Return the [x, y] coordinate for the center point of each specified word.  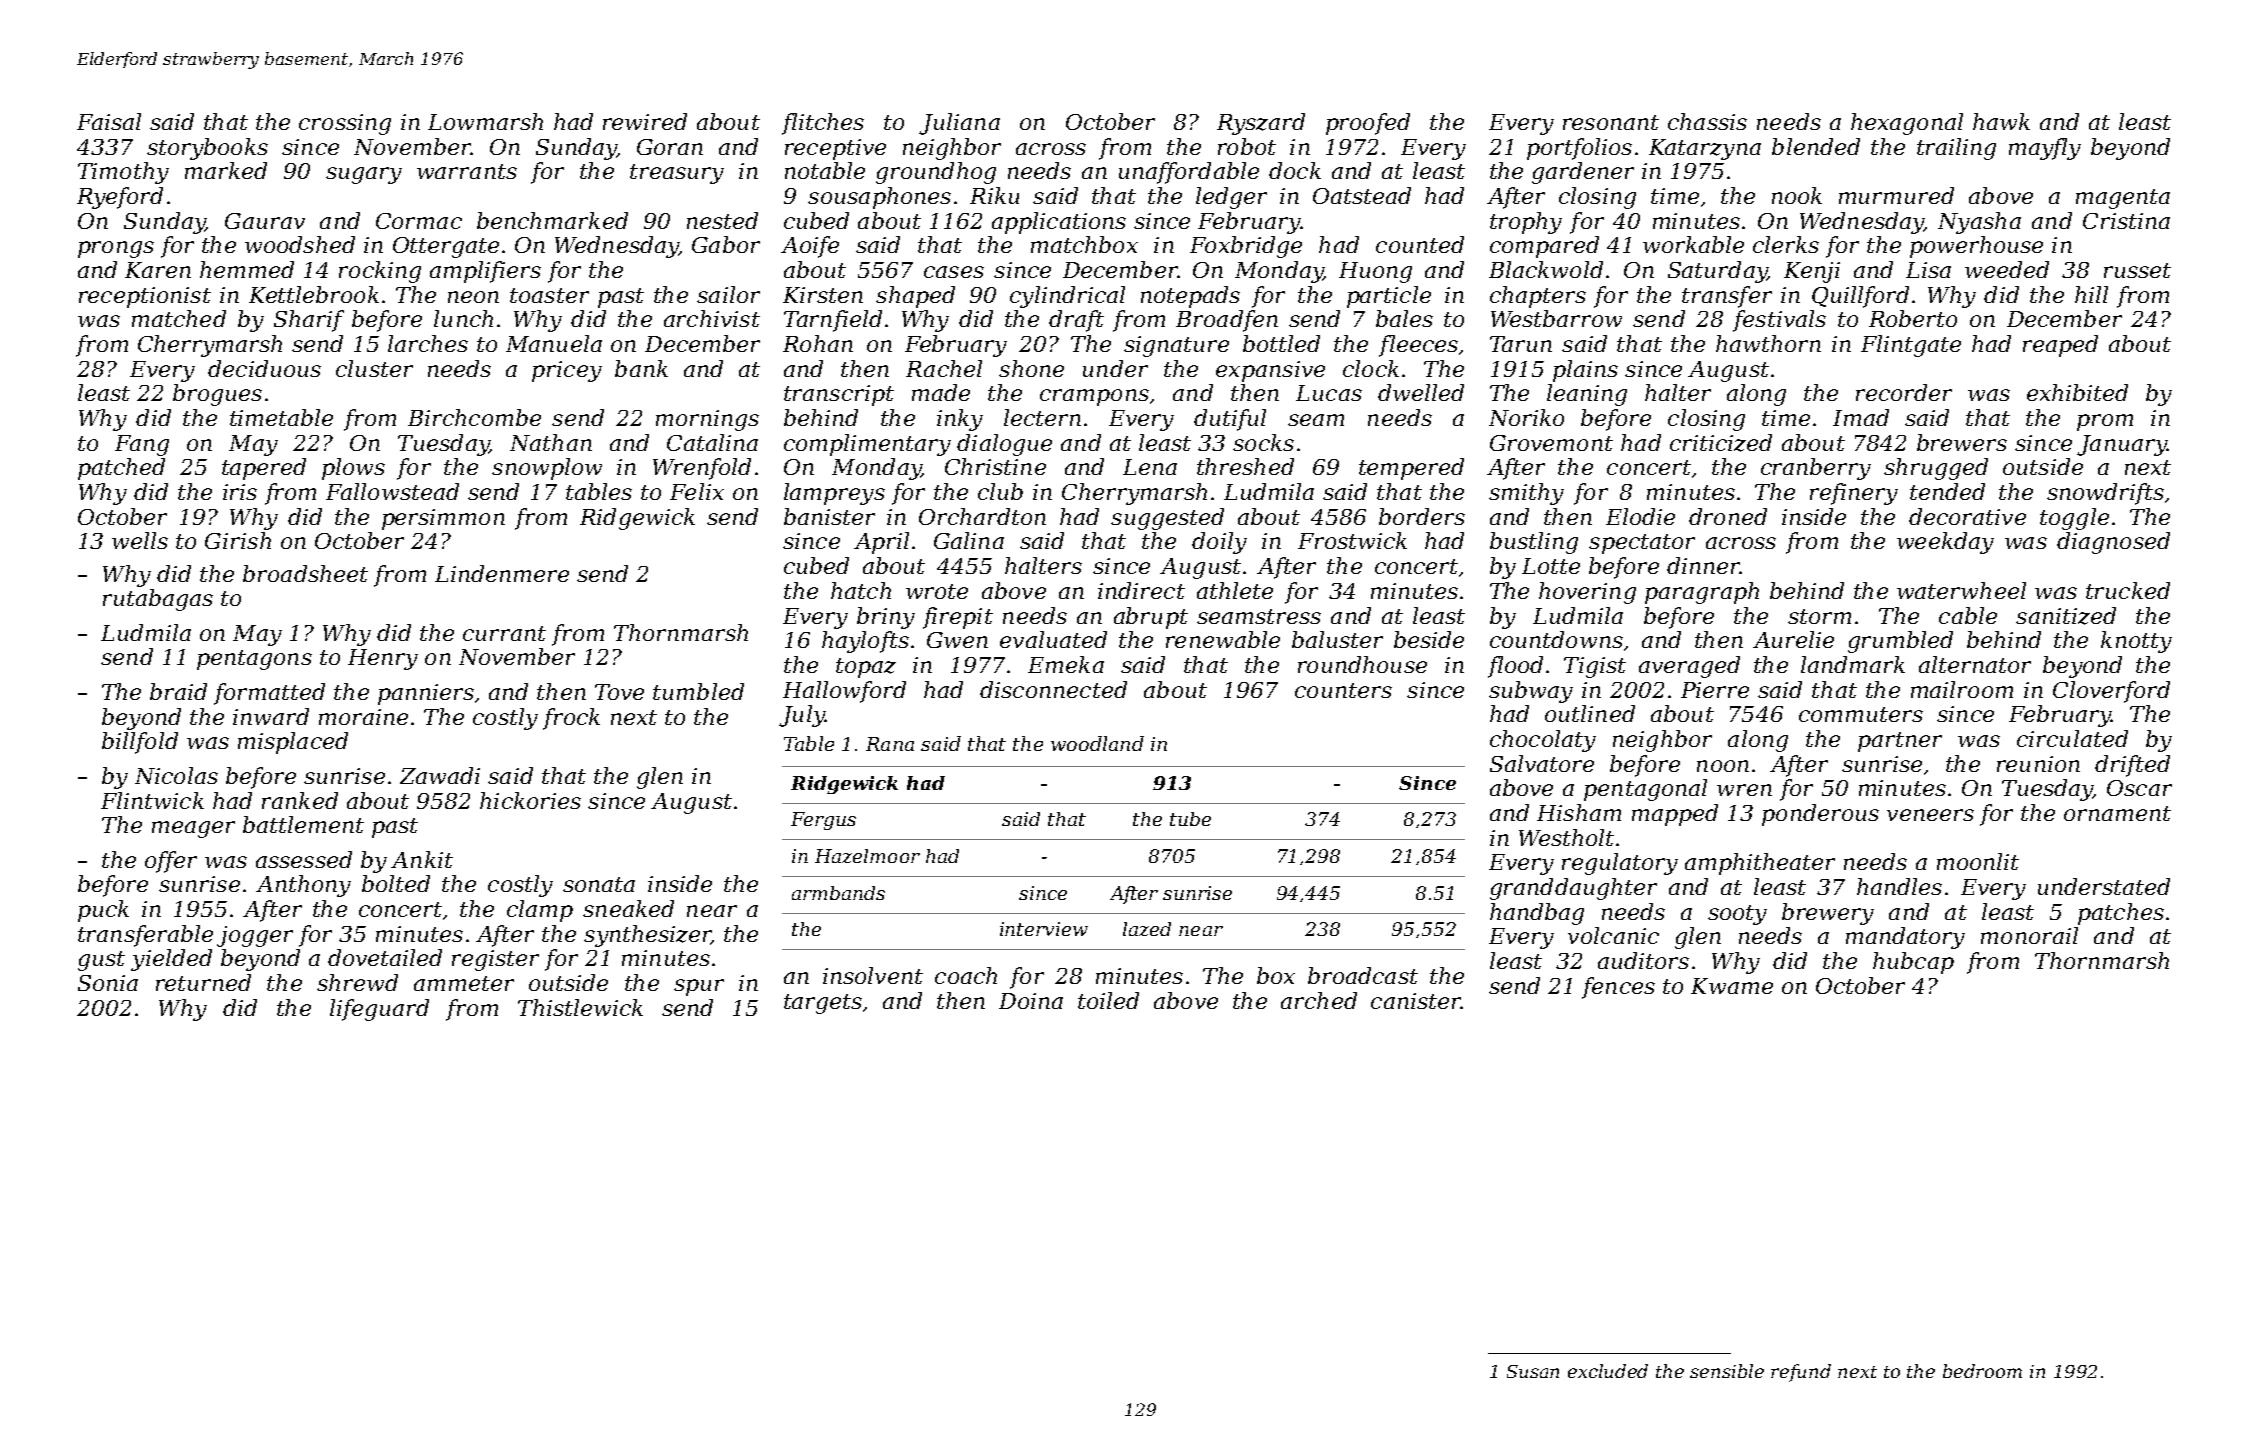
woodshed [300, 244]
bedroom [1982, 1371]
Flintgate [1911, 346]
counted [1420, 244]
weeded [2007, 269]
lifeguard [379, 1010]
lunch [463, 318]
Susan [1533, 1371]
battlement [303, 824]
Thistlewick [580, 1007]
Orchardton [982, 516]
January [2122, 445]
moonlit [1978, 861]
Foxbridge [1246, 247]
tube [1190, 819]
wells [140, 540]
